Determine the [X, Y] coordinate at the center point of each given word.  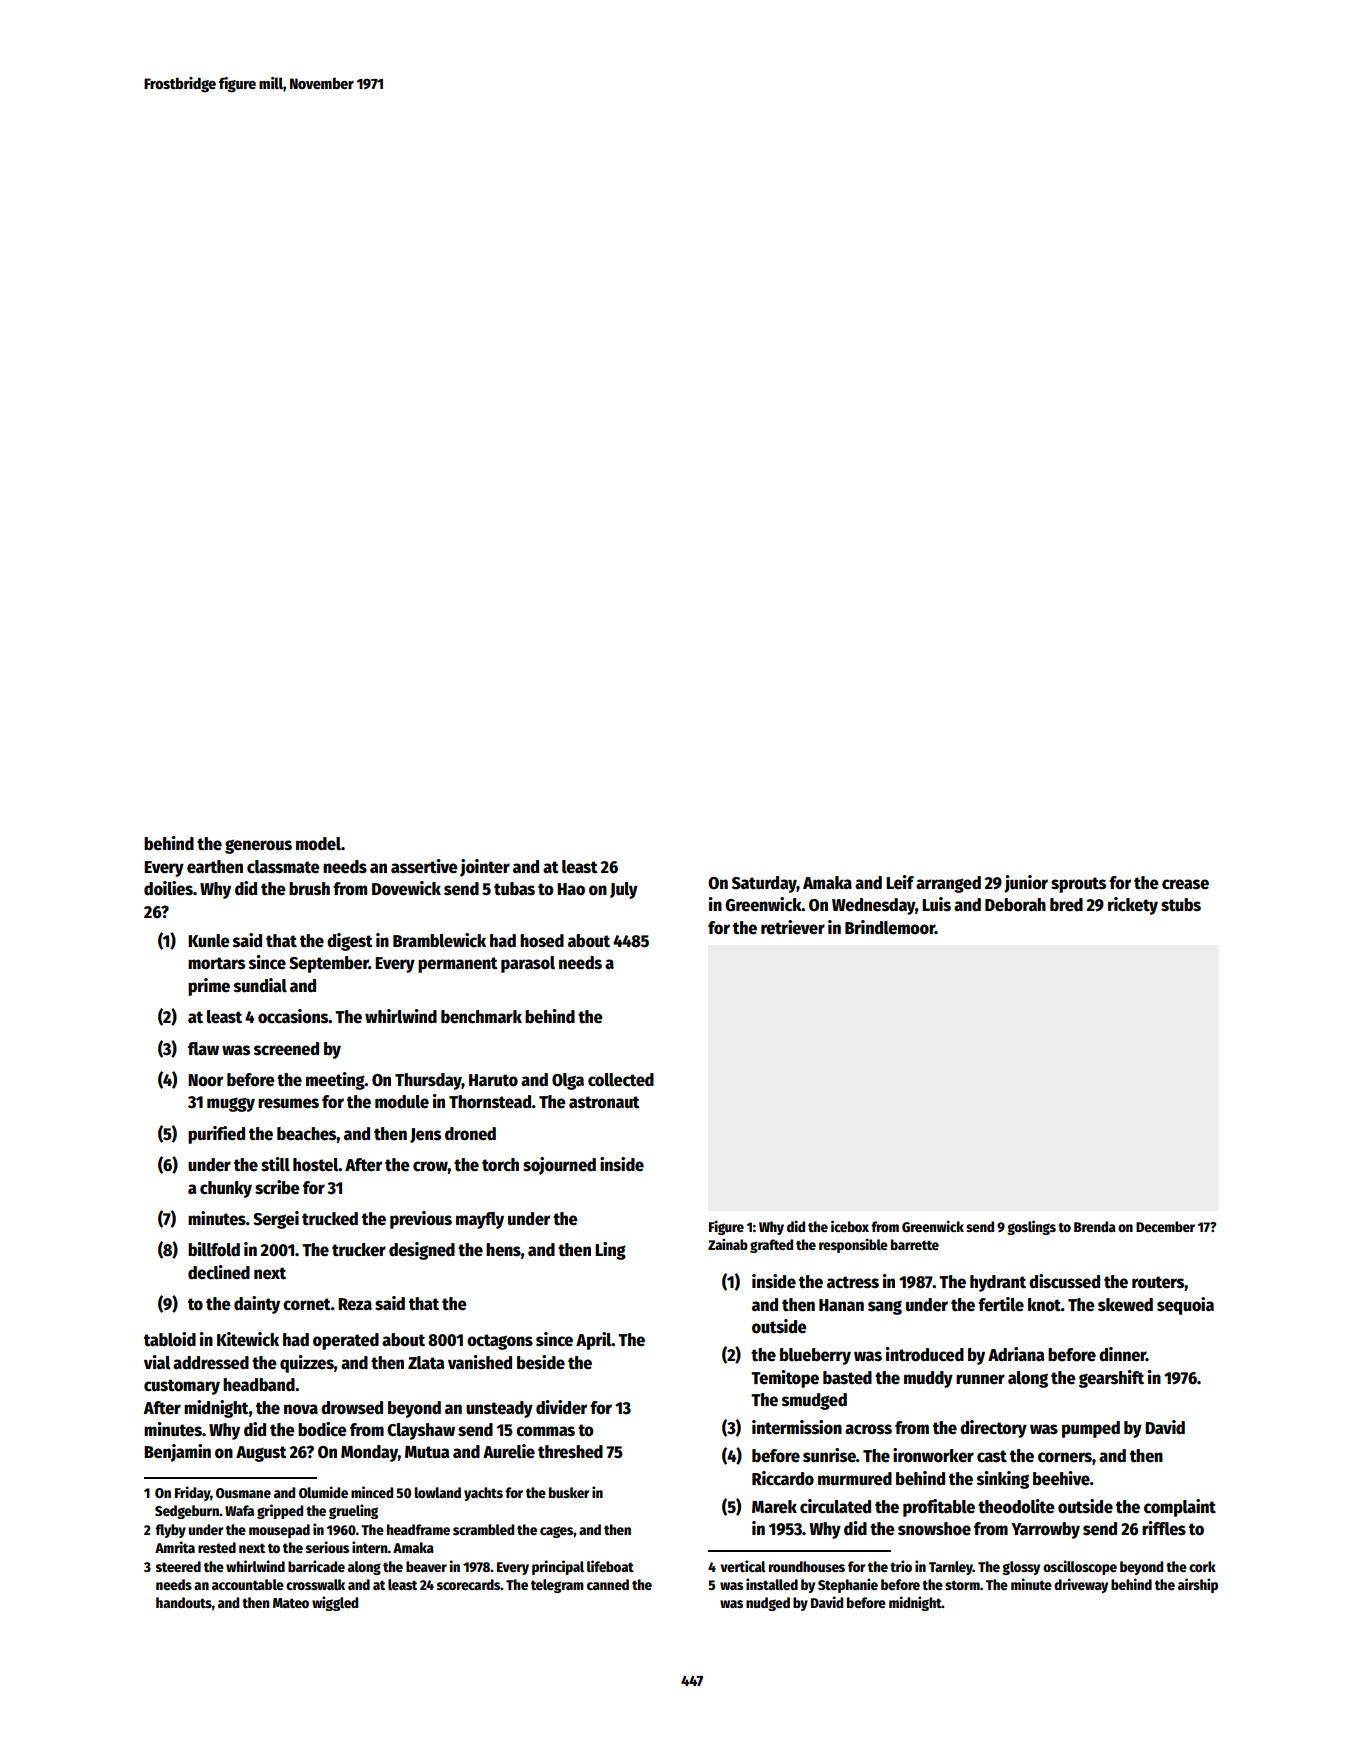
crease [1185, 884]
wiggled [335, 1603]
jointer [485, 868]
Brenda [1095, 1226]
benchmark [481, 1017]
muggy [231, 1104]
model [318, 844]
